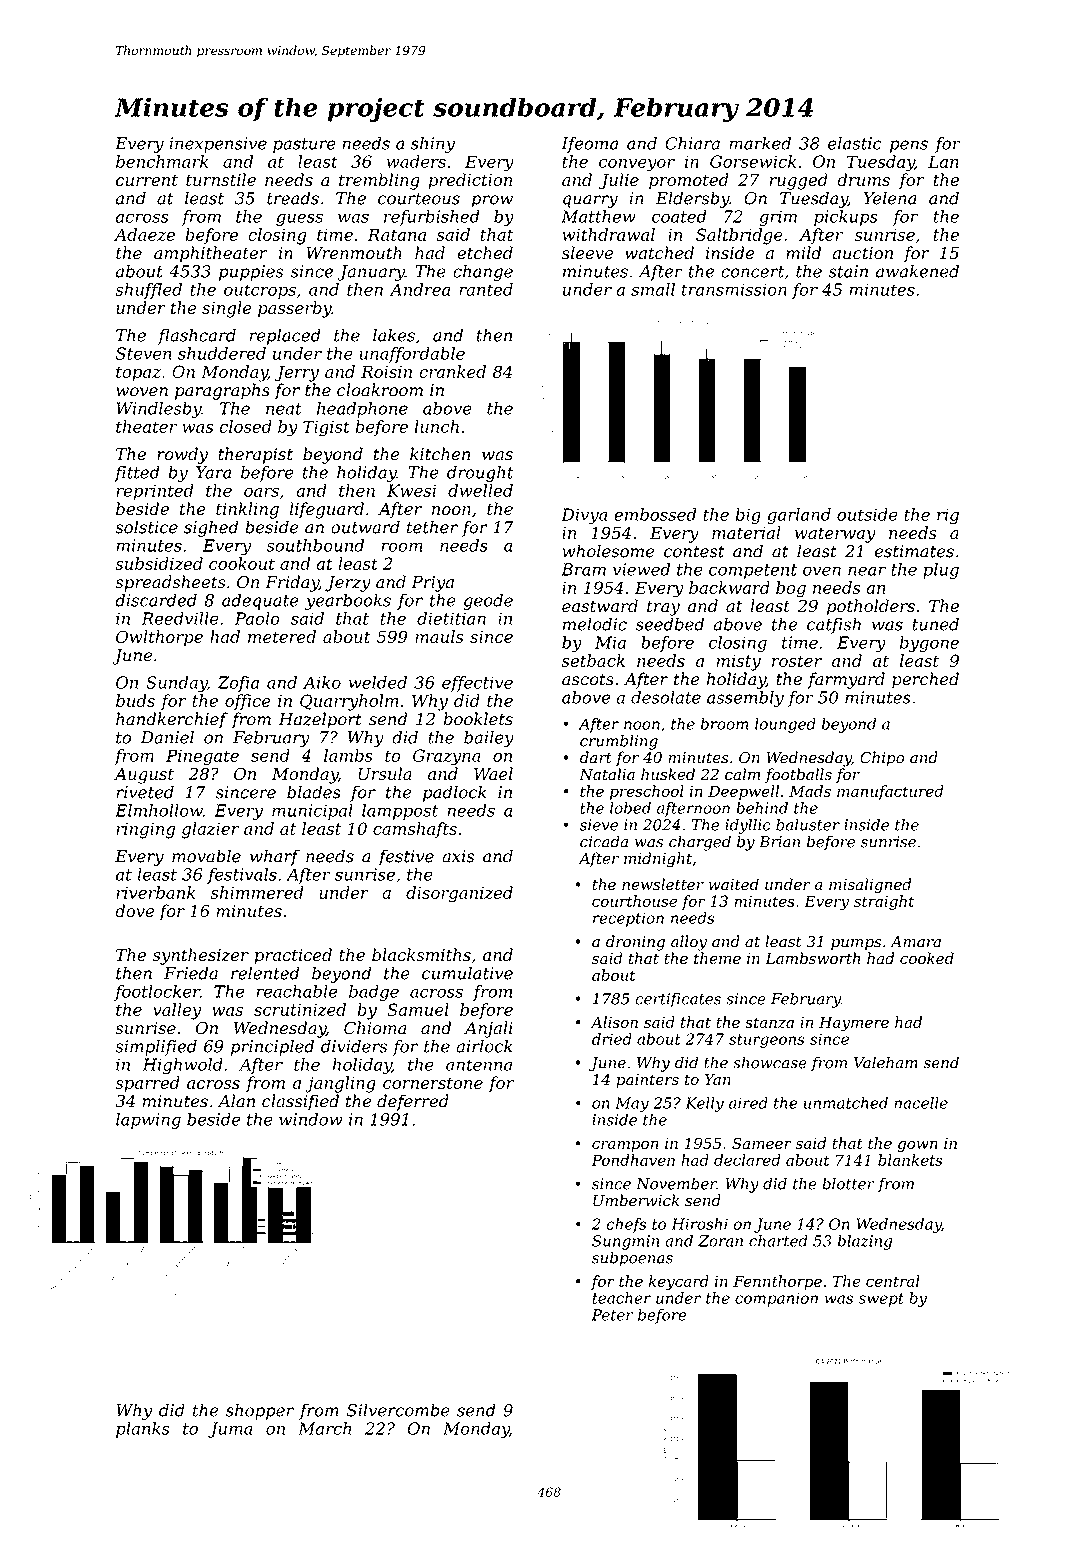 The image size is (1075, 1556). I want to click on Bram, so click(583, 569).
